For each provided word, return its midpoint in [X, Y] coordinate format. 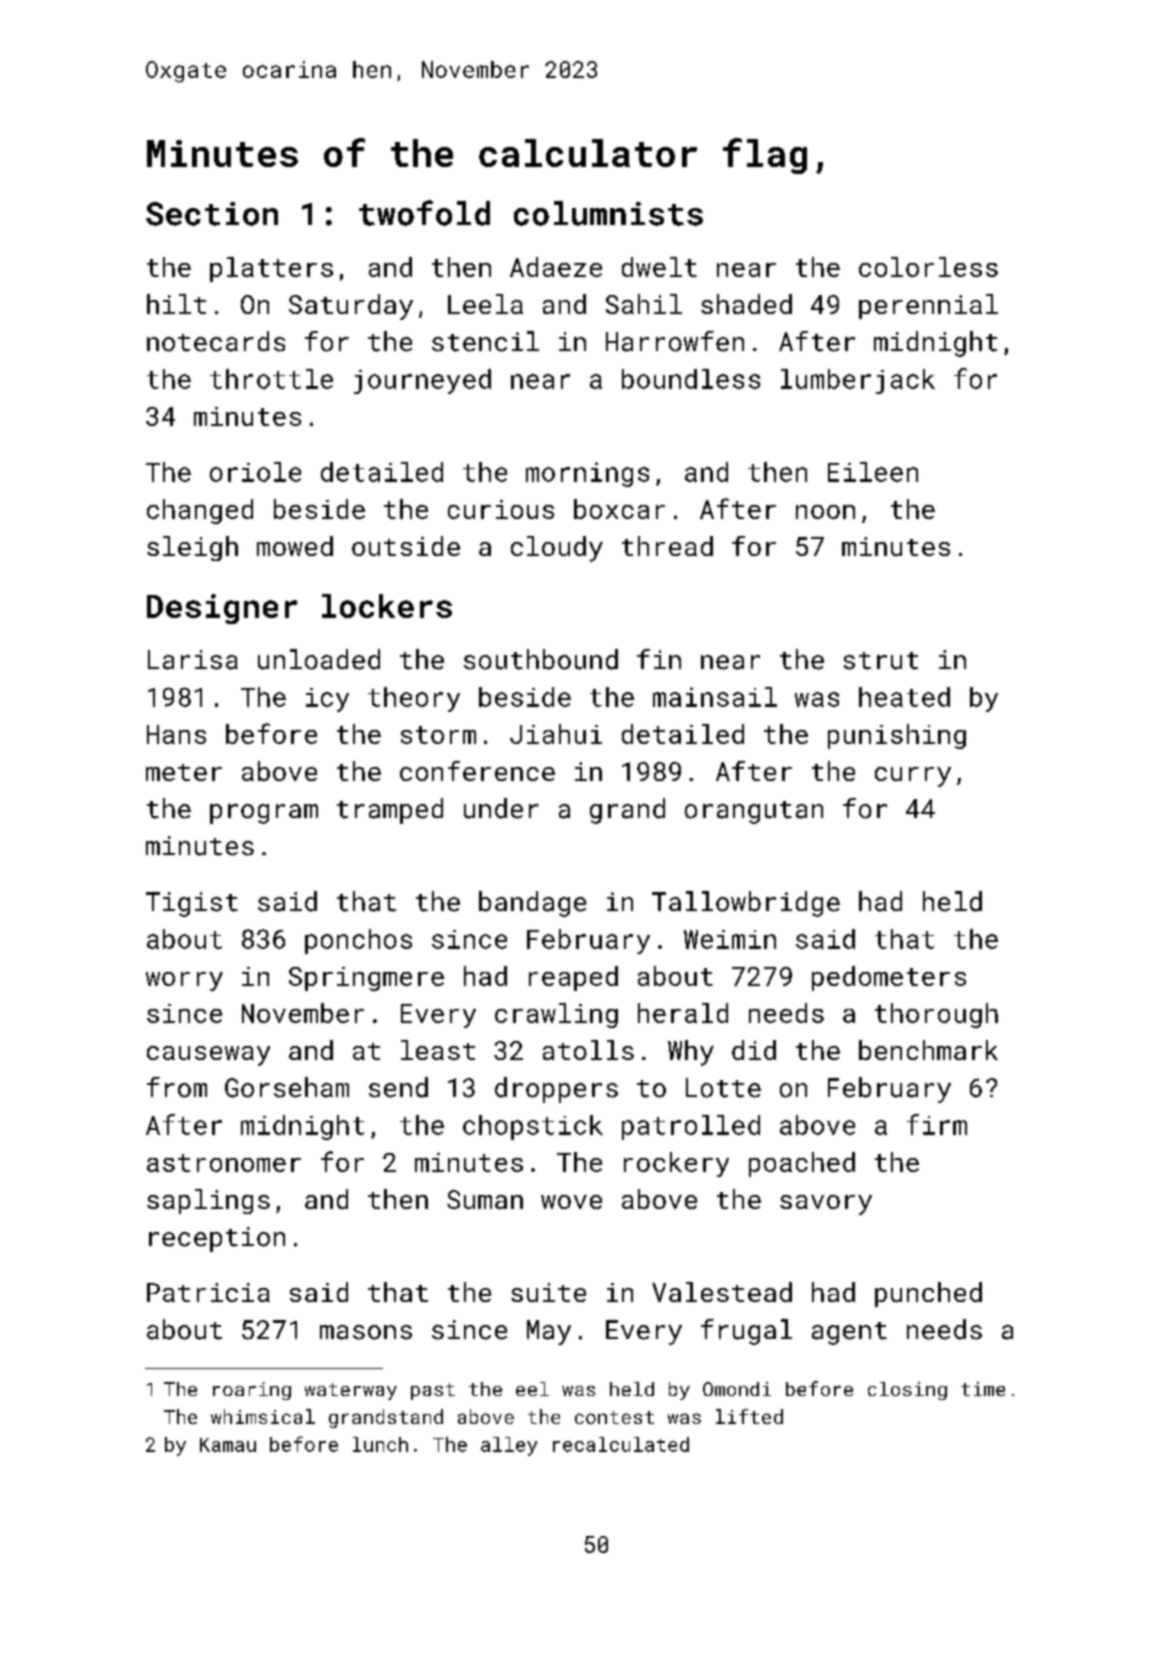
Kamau [228, 1445]
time [983, 1389]
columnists [608, 213]
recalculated [621, 1444]
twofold [424, 213]
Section [212, 214]
